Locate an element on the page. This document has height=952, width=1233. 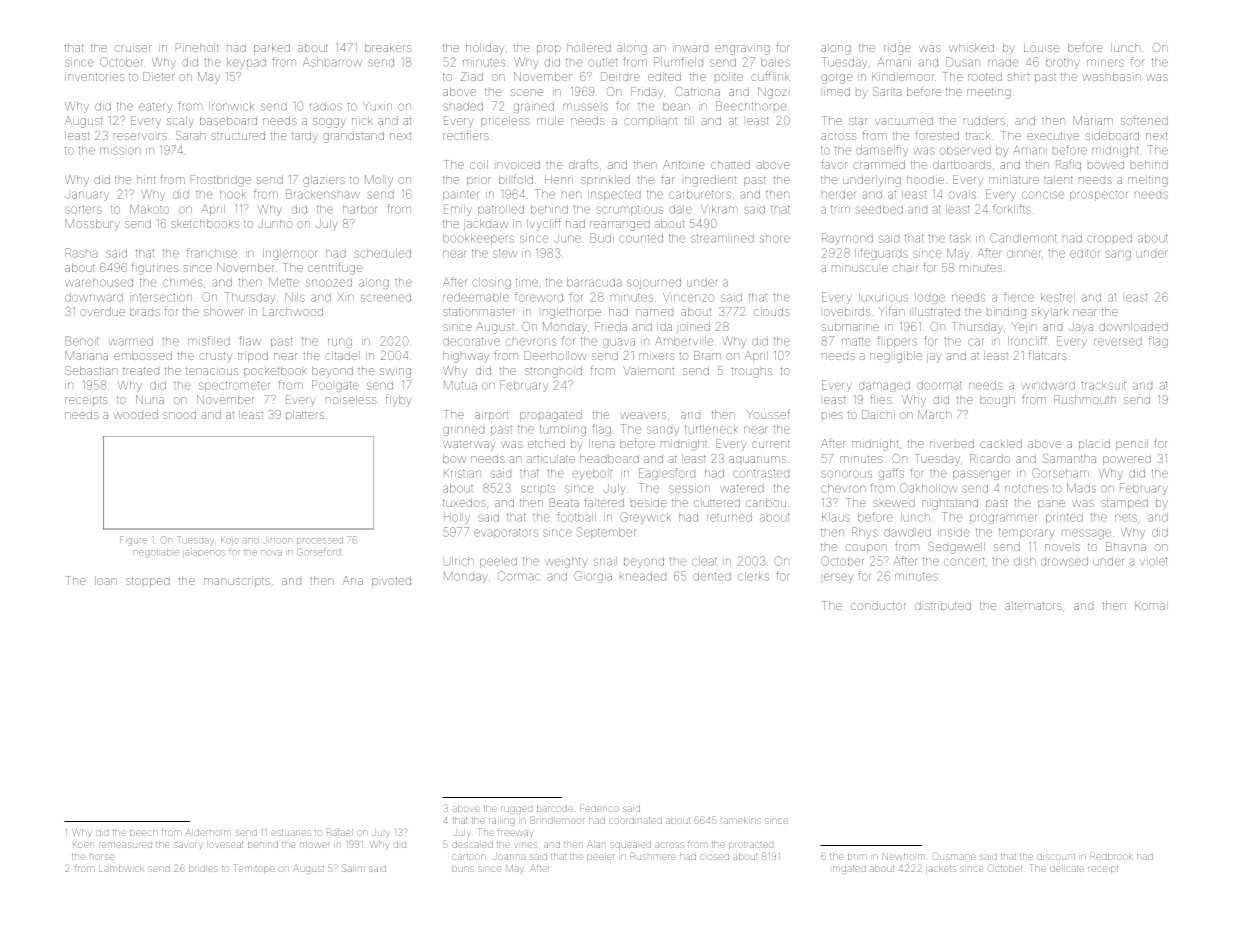
pivoted is located at coordinates (391, 581).
